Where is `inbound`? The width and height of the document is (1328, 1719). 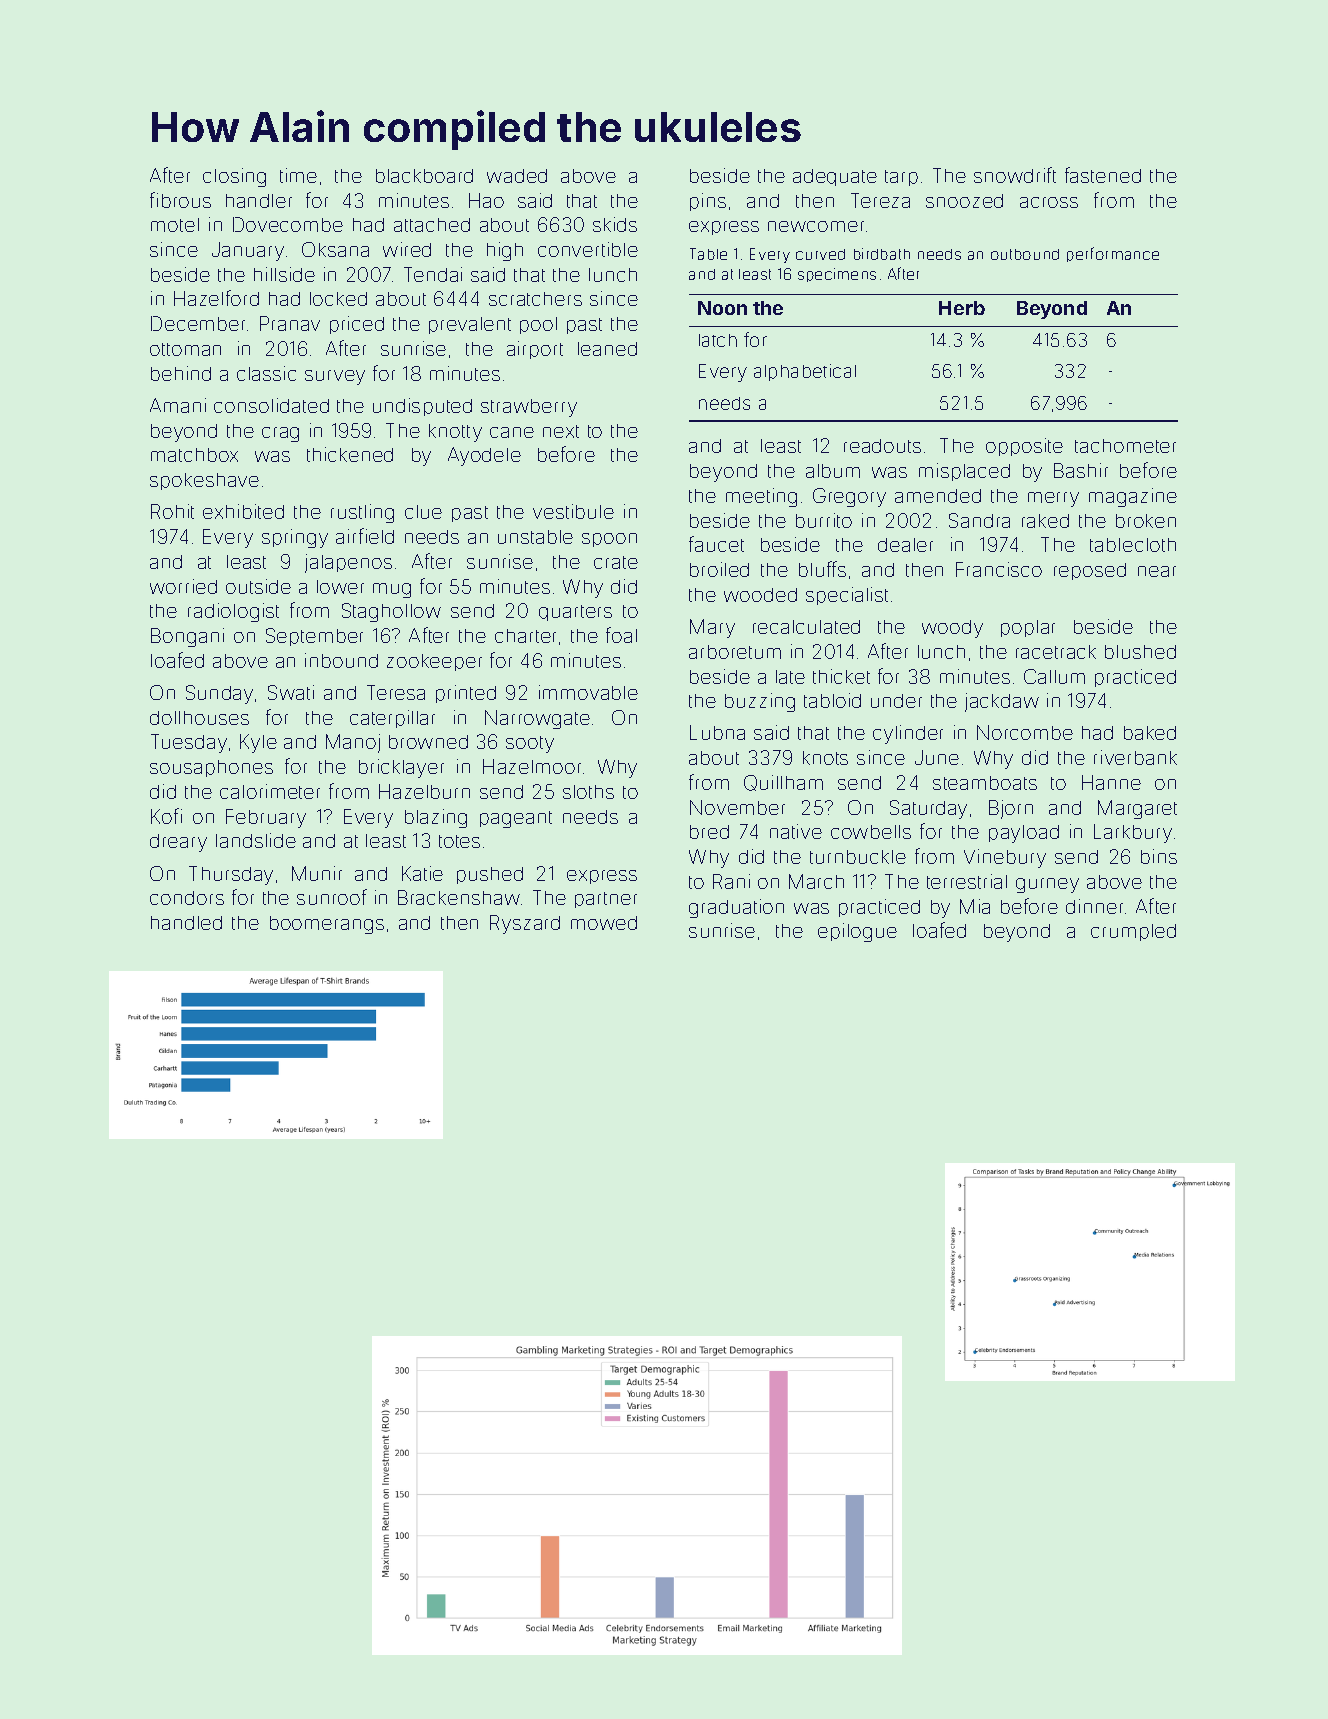
inbound is located at coordinates (341, 660).
